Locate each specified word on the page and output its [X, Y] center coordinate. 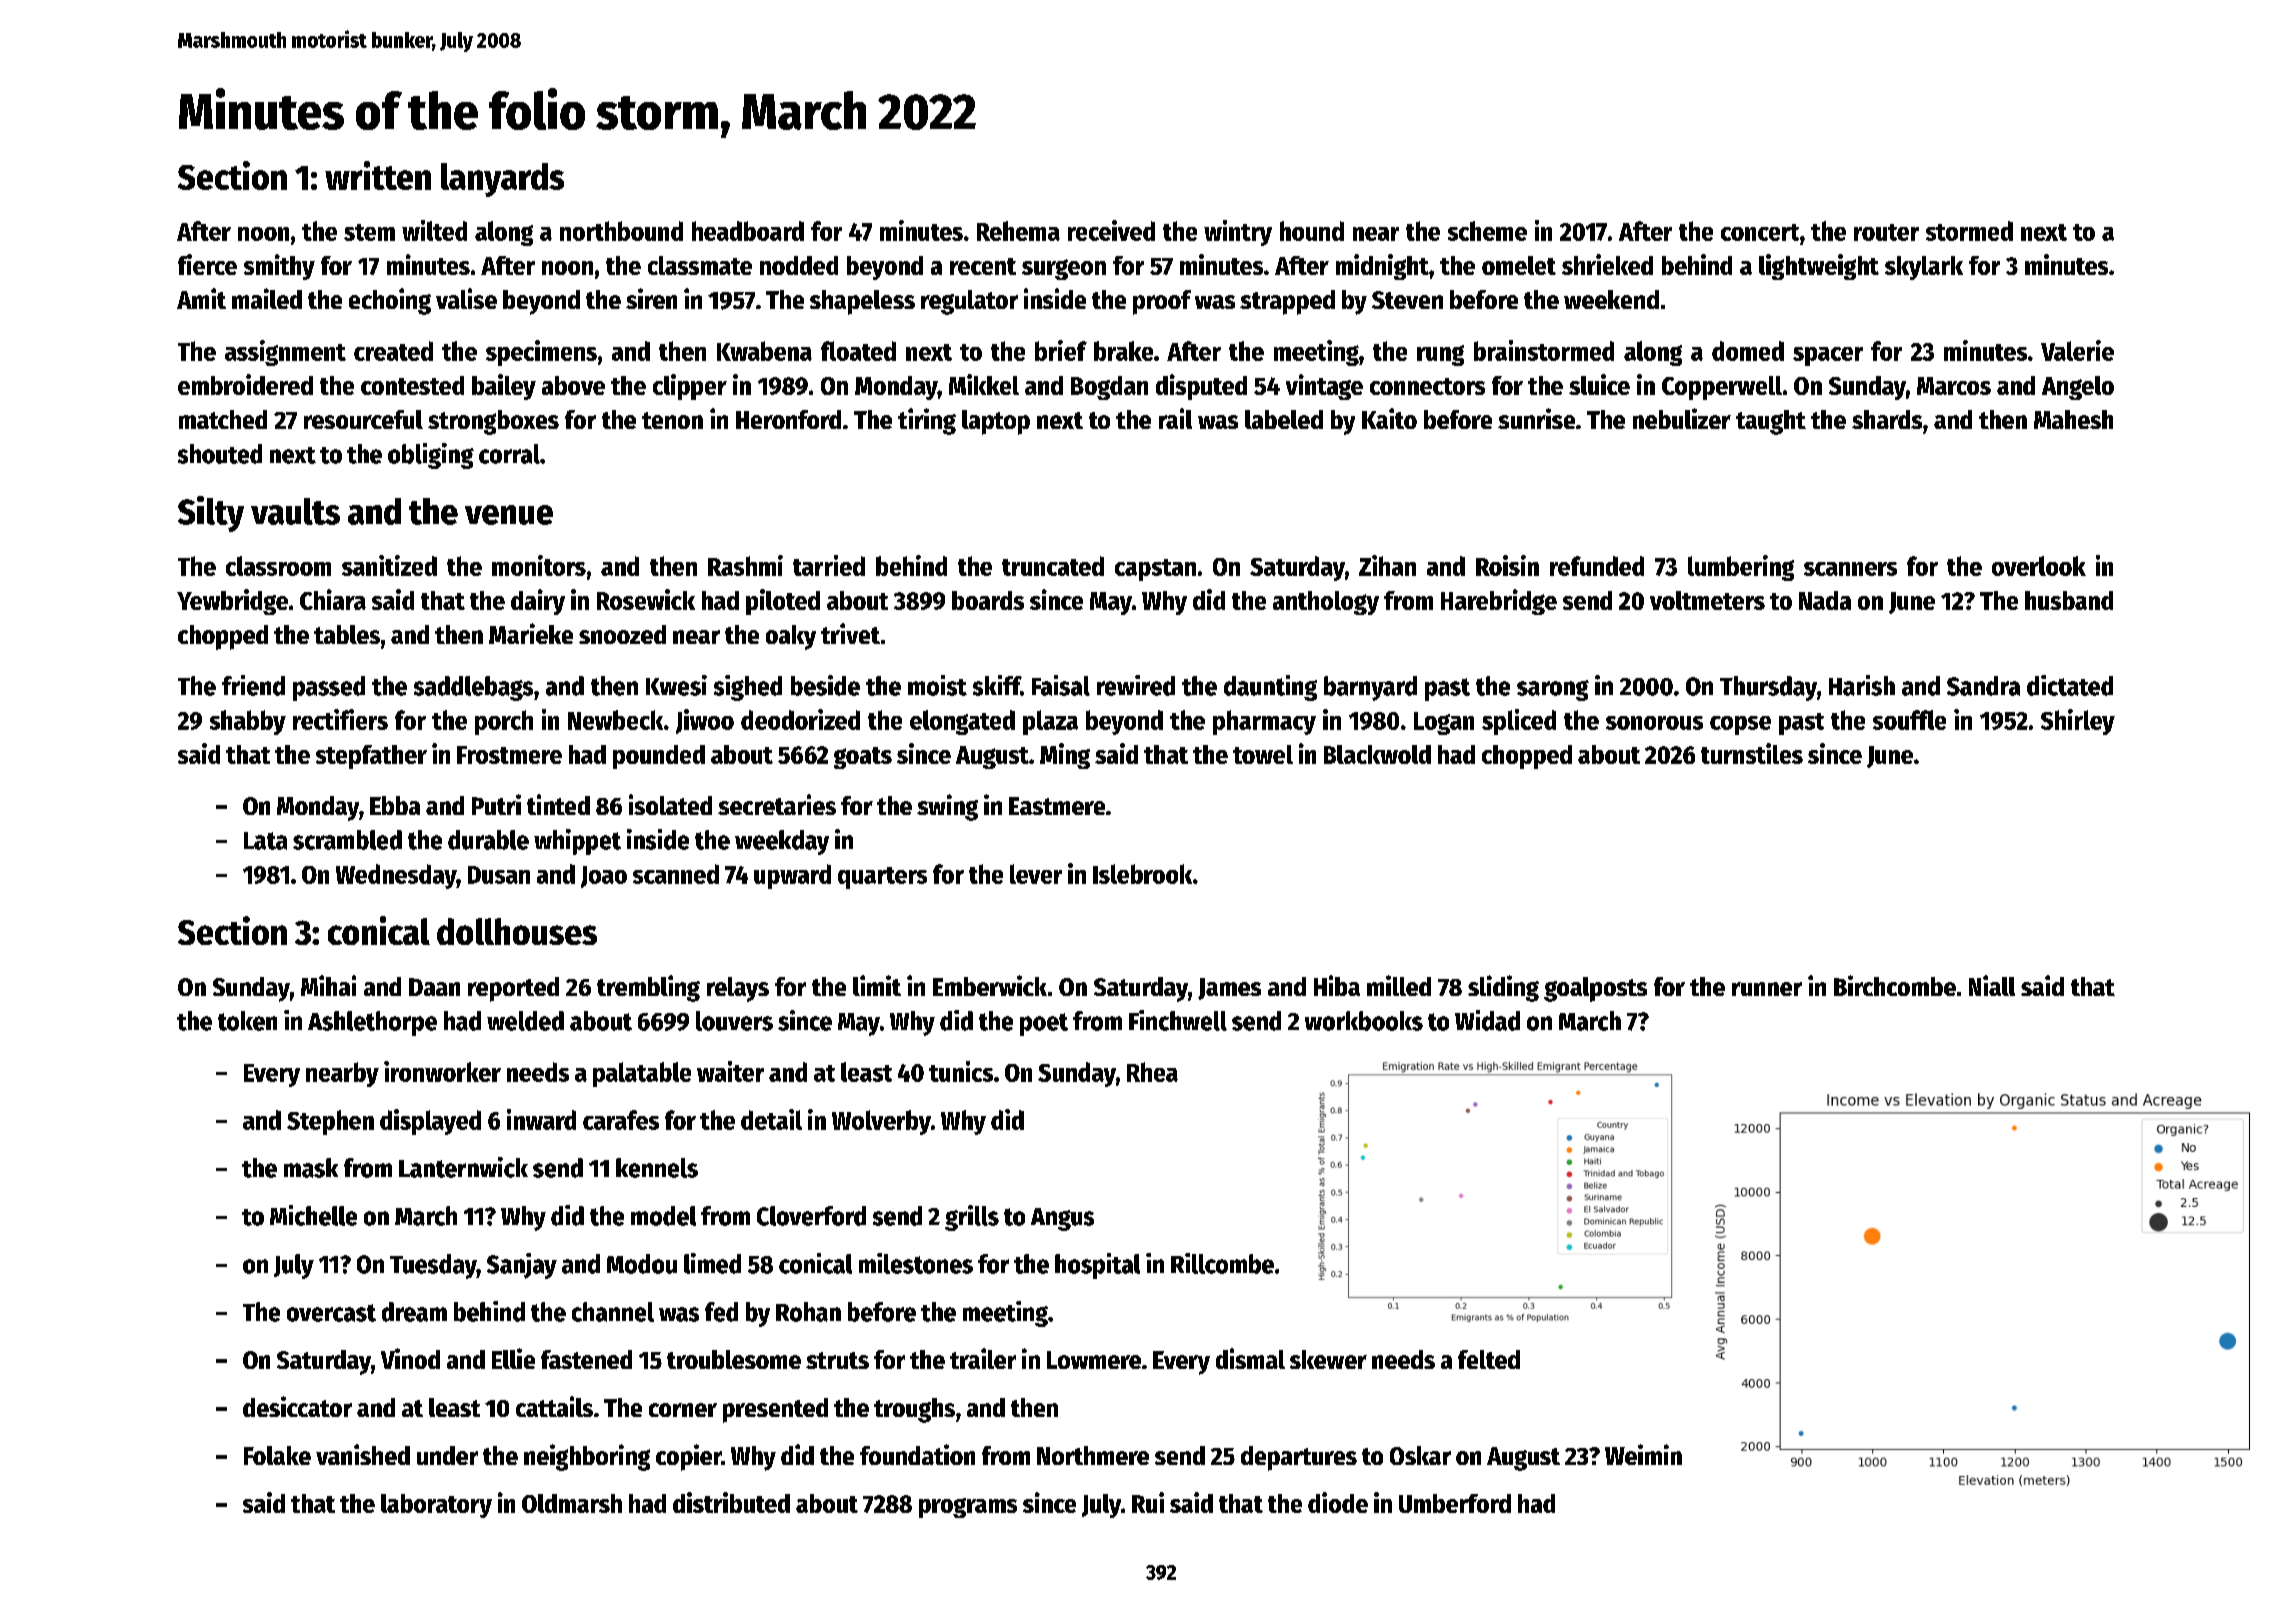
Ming [1065, 756]
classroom [278, 566]
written [378, 175]
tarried [829, 565]
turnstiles [1752, 753]
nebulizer [1682, 418]
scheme [1487, 231]
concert [1760, 232]
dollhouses [517, 931]
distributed [731, 1502]
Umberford [1455, 1503]
